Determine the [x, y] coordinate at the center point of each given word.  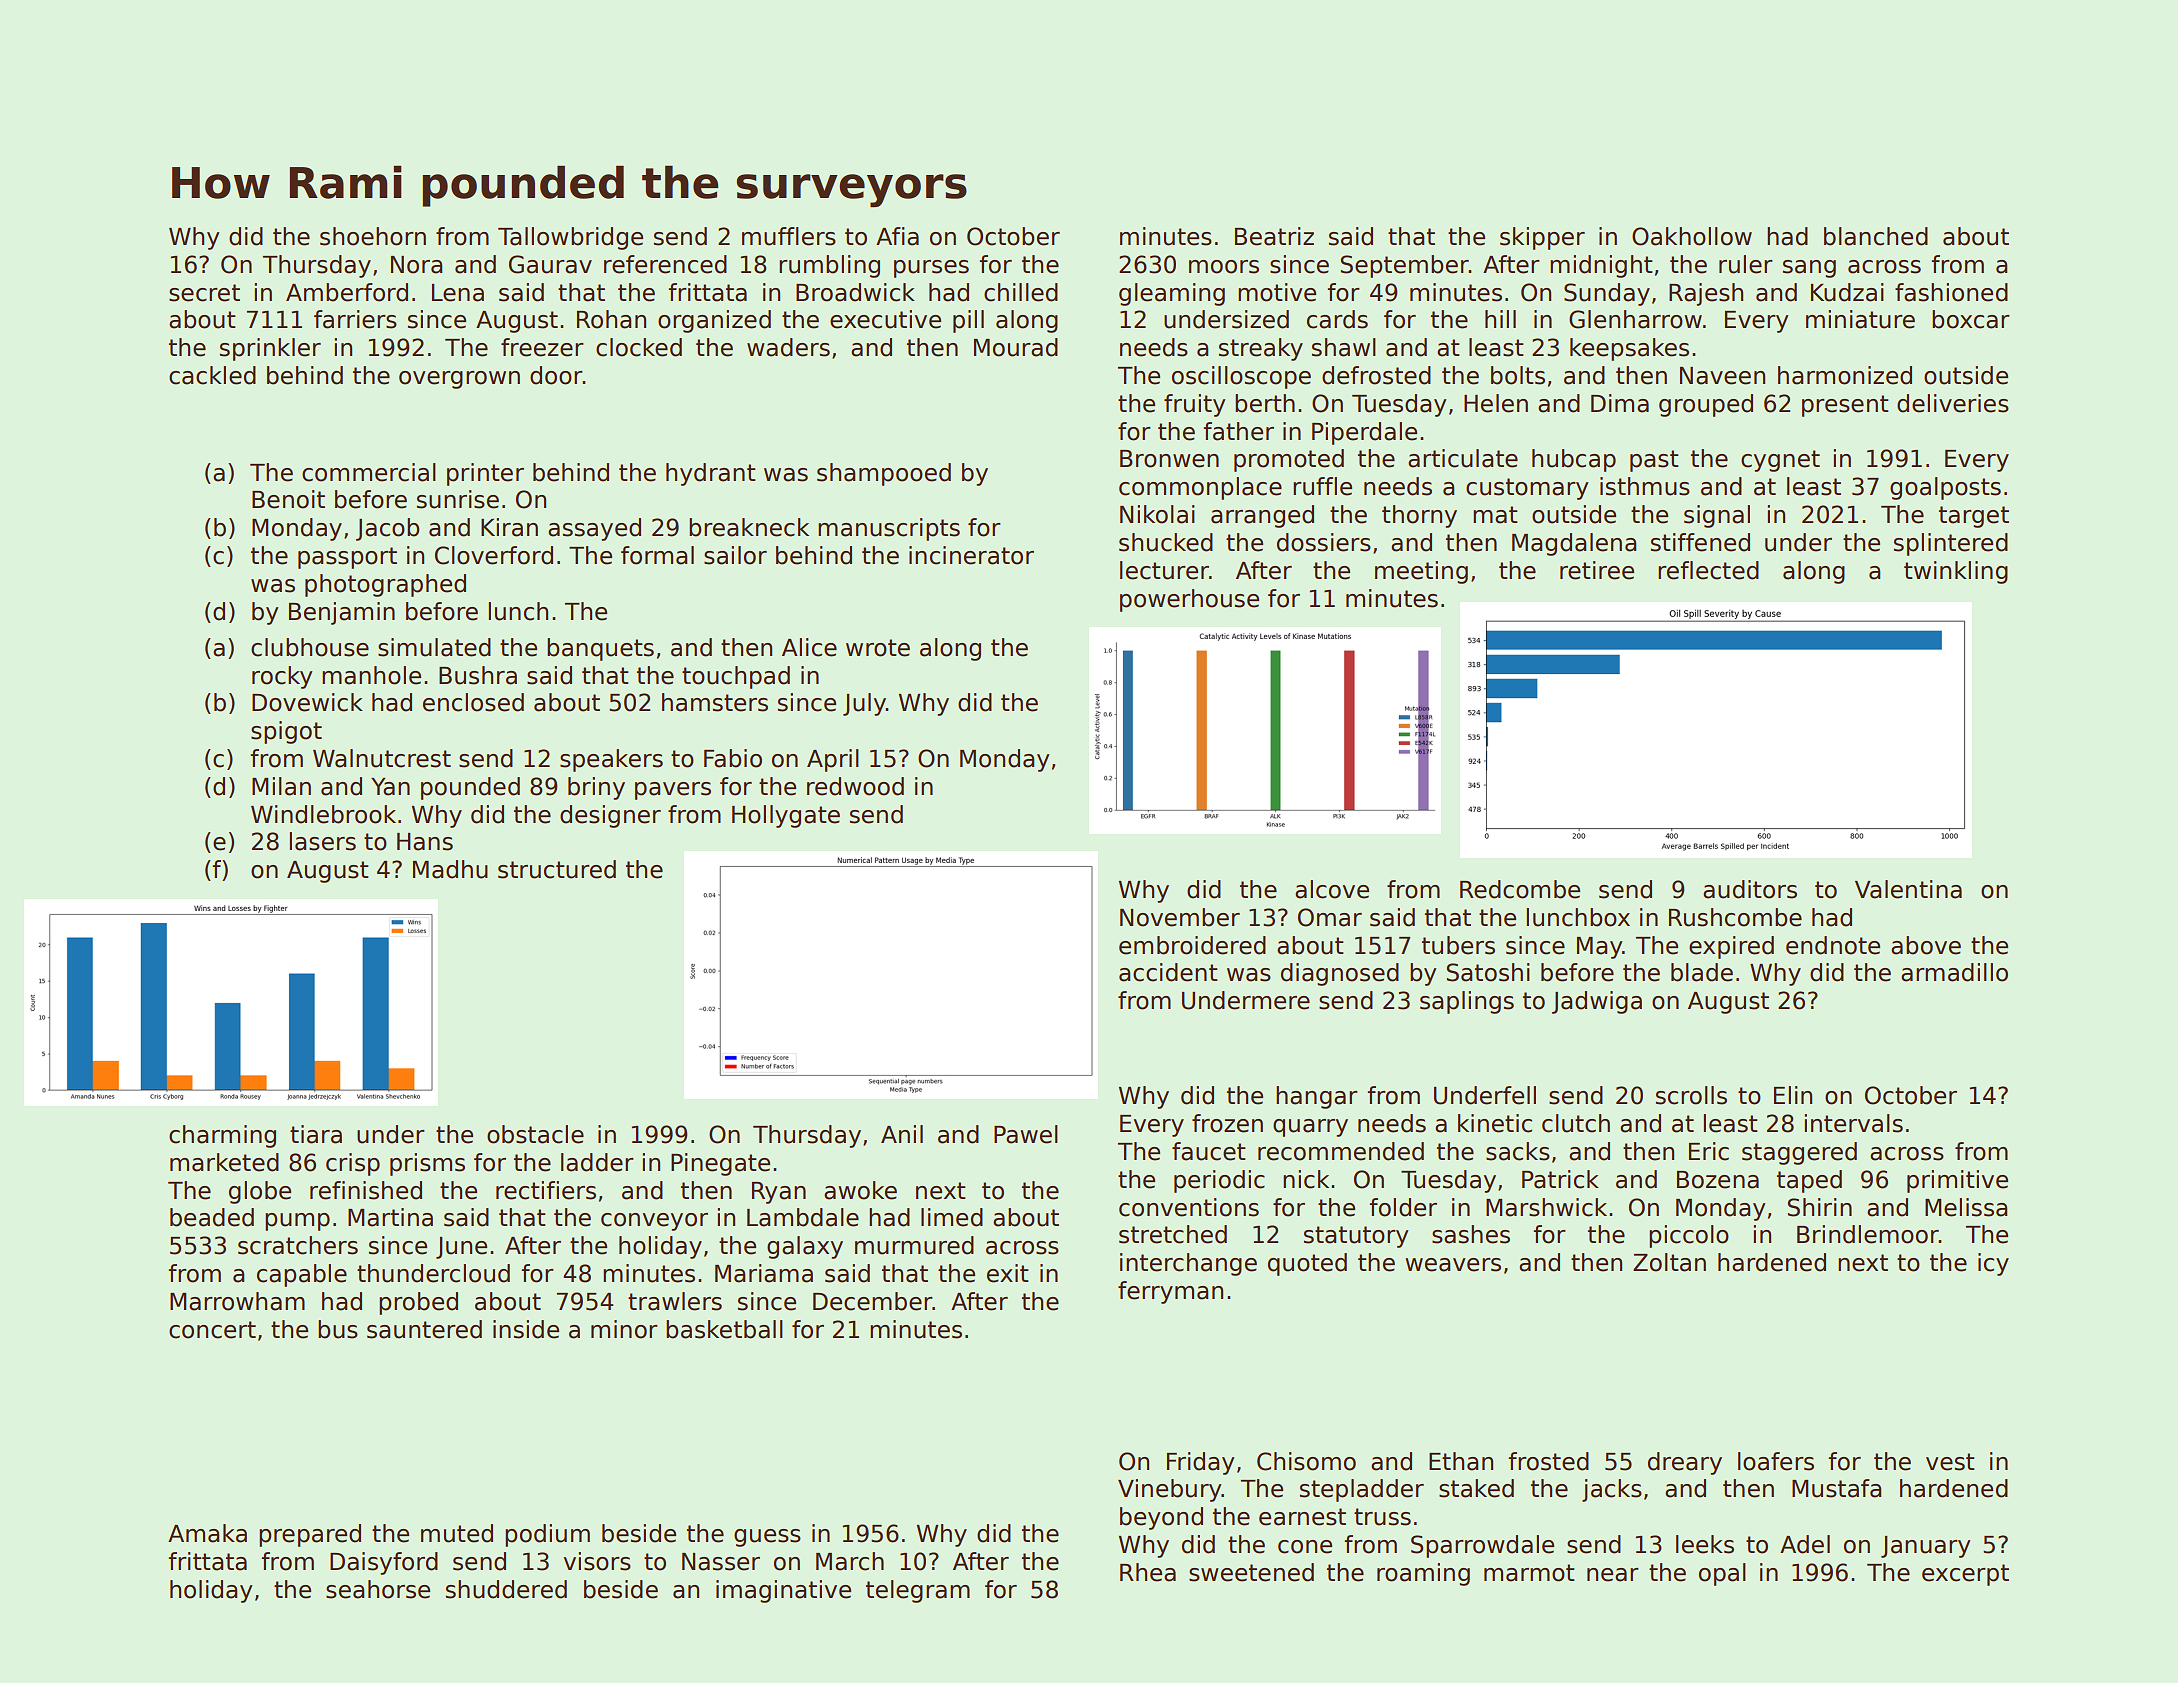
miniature [1860, 319]
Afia [897, 236]
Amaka [207, 1533]
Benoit [288, 499]
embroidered [1192, 945]
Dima [1620, 403]
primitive [1957, 1181]
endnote [1833, 945]
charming [222, 1136]
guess [767, 1538]
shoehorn [373, 236]
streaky [1261, 349]
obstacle [535, 1134]
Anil [902, 1134]
